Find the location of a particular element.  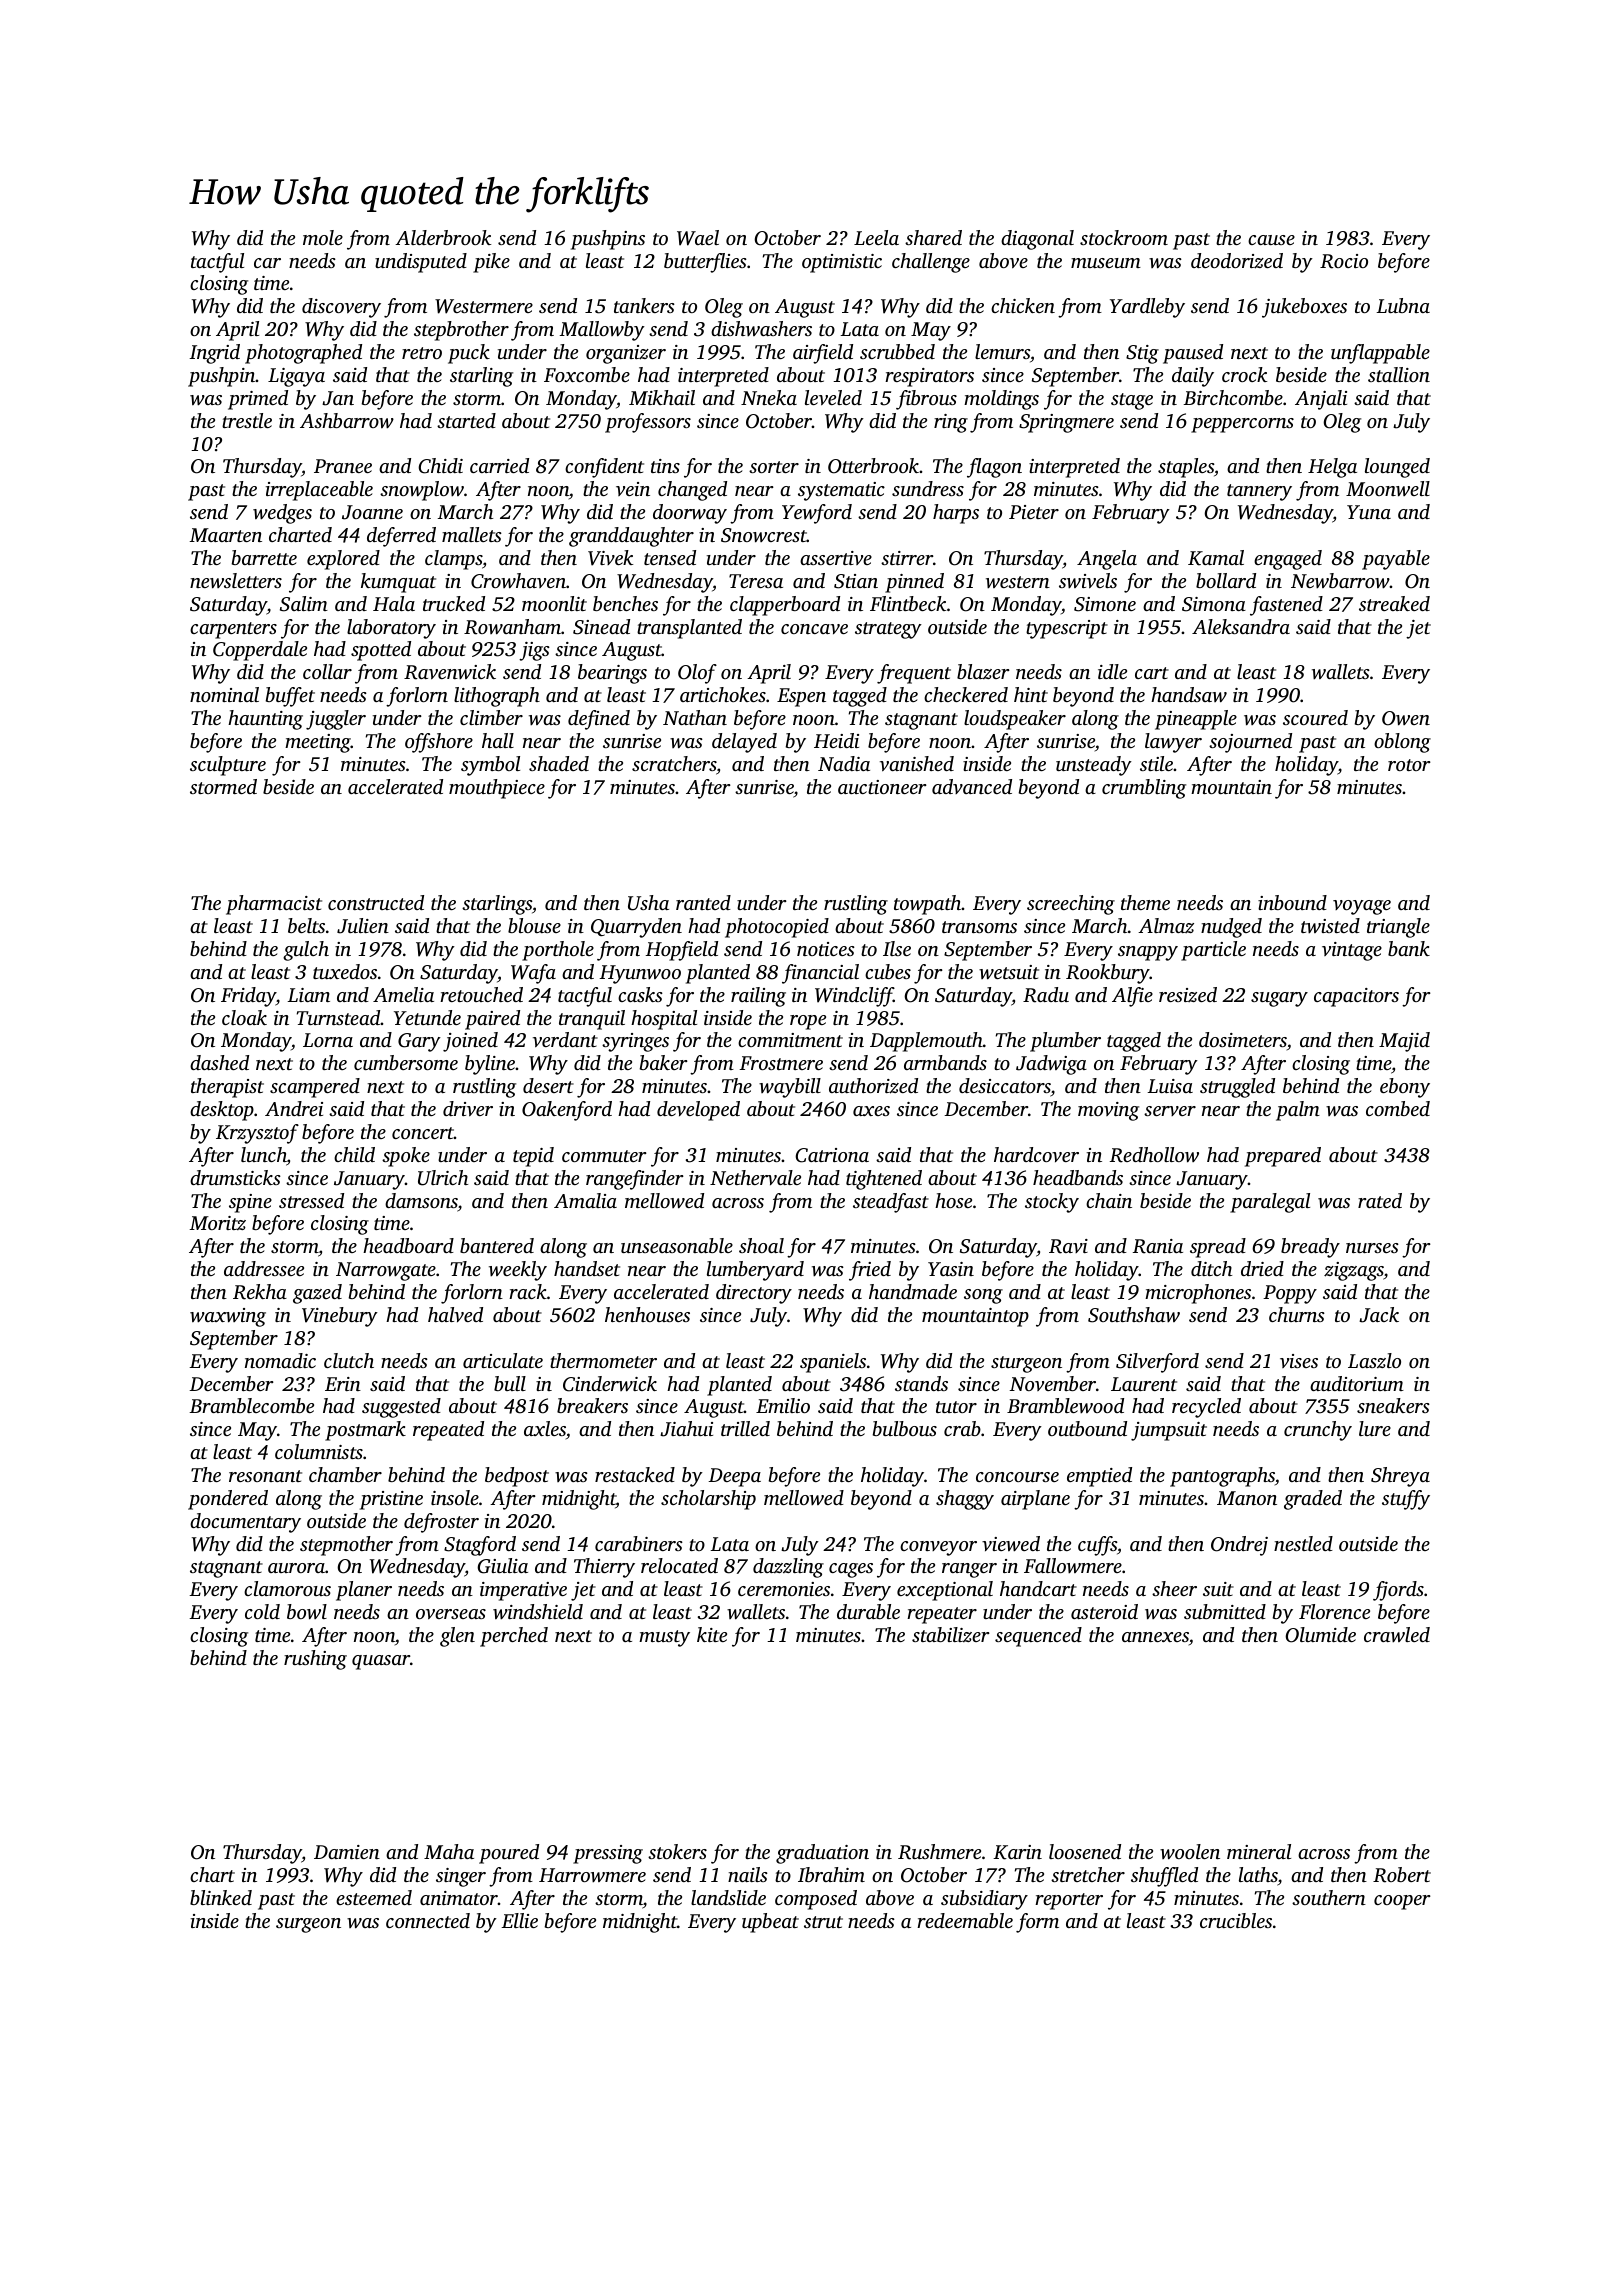

paralegal is located at coordinates (1270, 1203).
